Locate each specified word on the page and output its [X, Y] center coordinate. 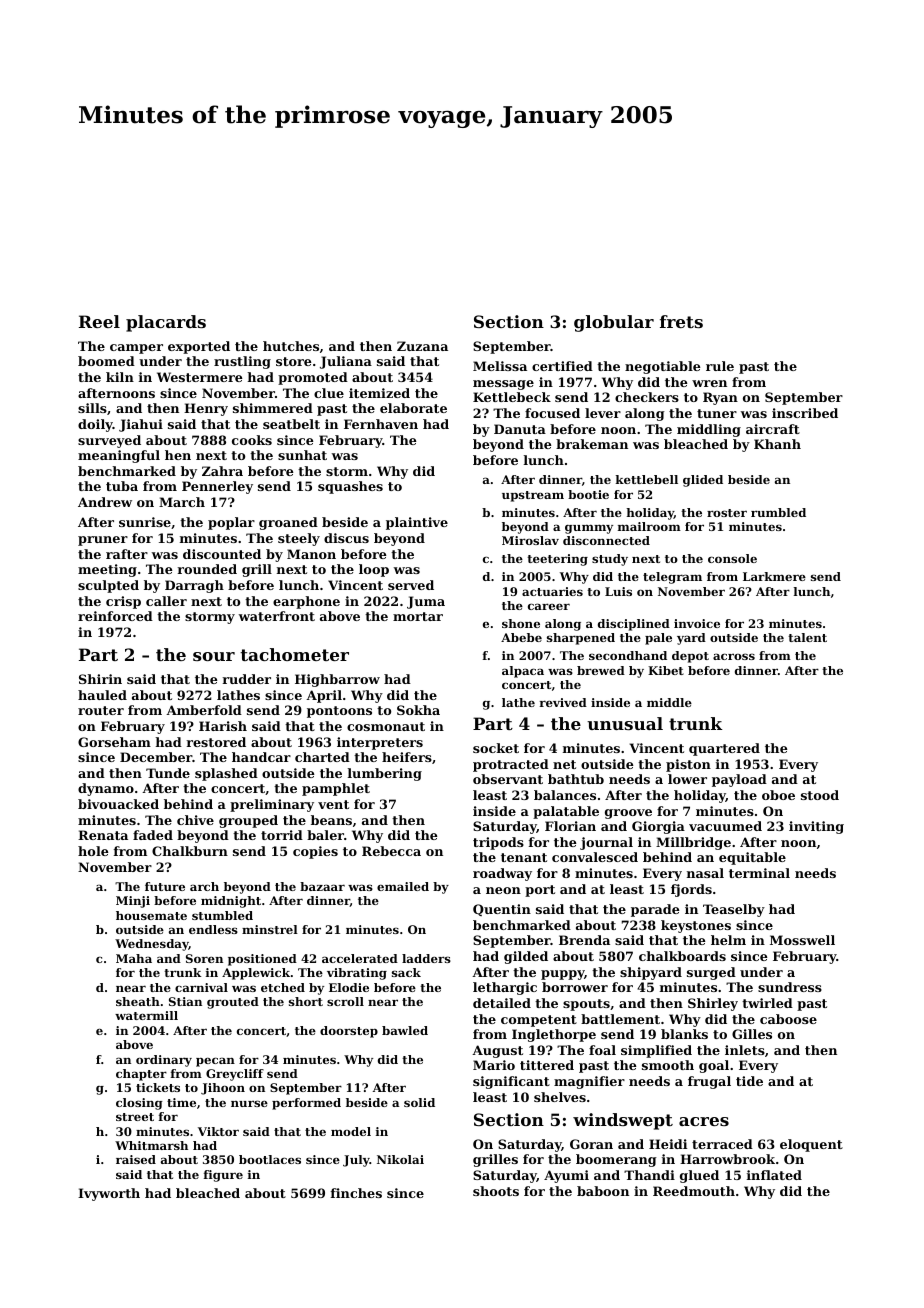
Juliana [346, 362]
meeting [107, 570]
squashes [350, 487]
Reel [99, 321]
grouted [233, 1003]
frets [681, 321]
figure [223, 1176]
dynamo [106, 789]
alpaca [523, 672]
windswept [623, 1121]
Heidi [668, 1144]
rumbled [778, 512]
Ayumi [566, 1176]
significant [511, 1082]
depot [690, 657]
